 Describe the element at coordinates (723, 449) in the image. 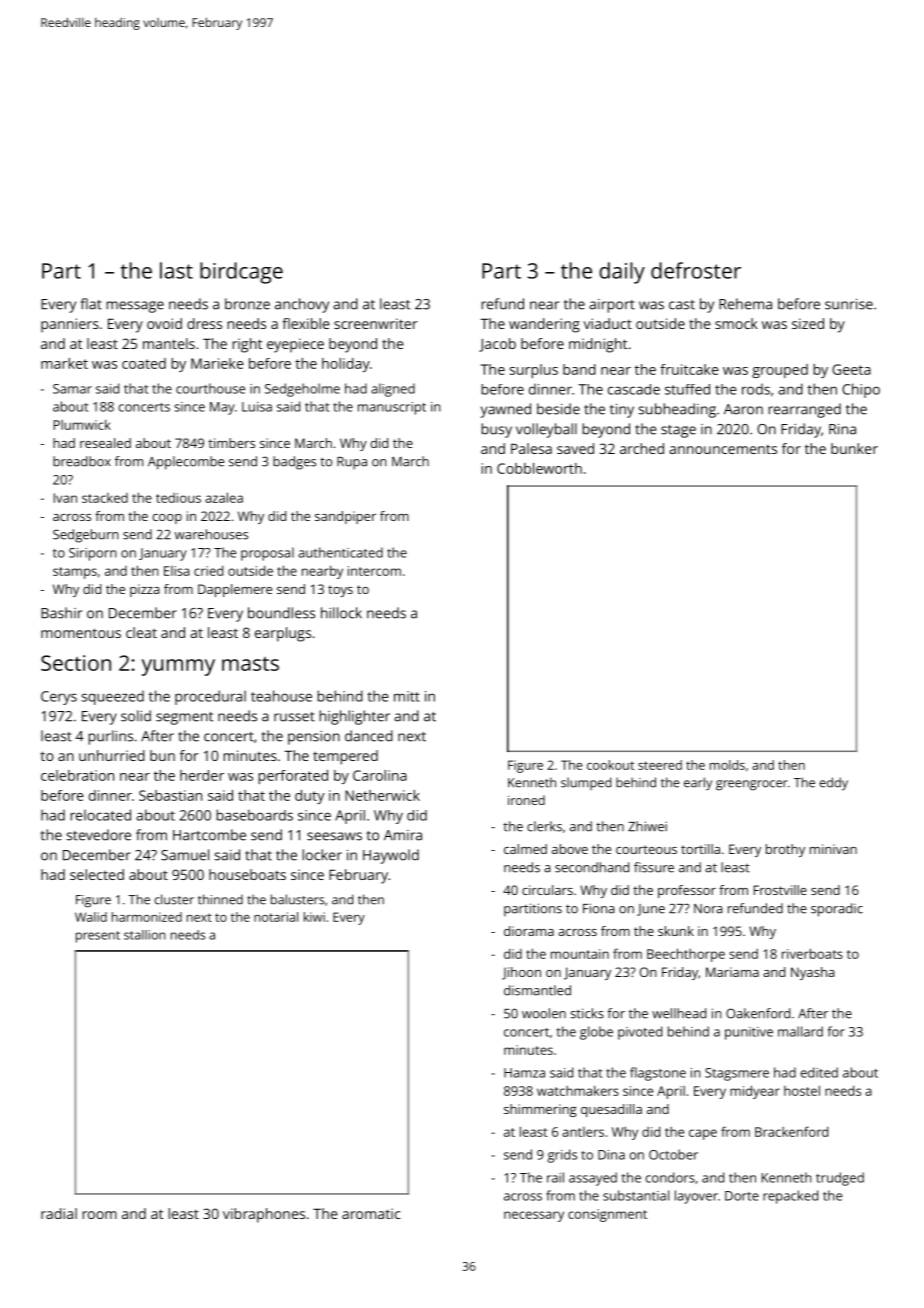

I see `announcements` at that location.
